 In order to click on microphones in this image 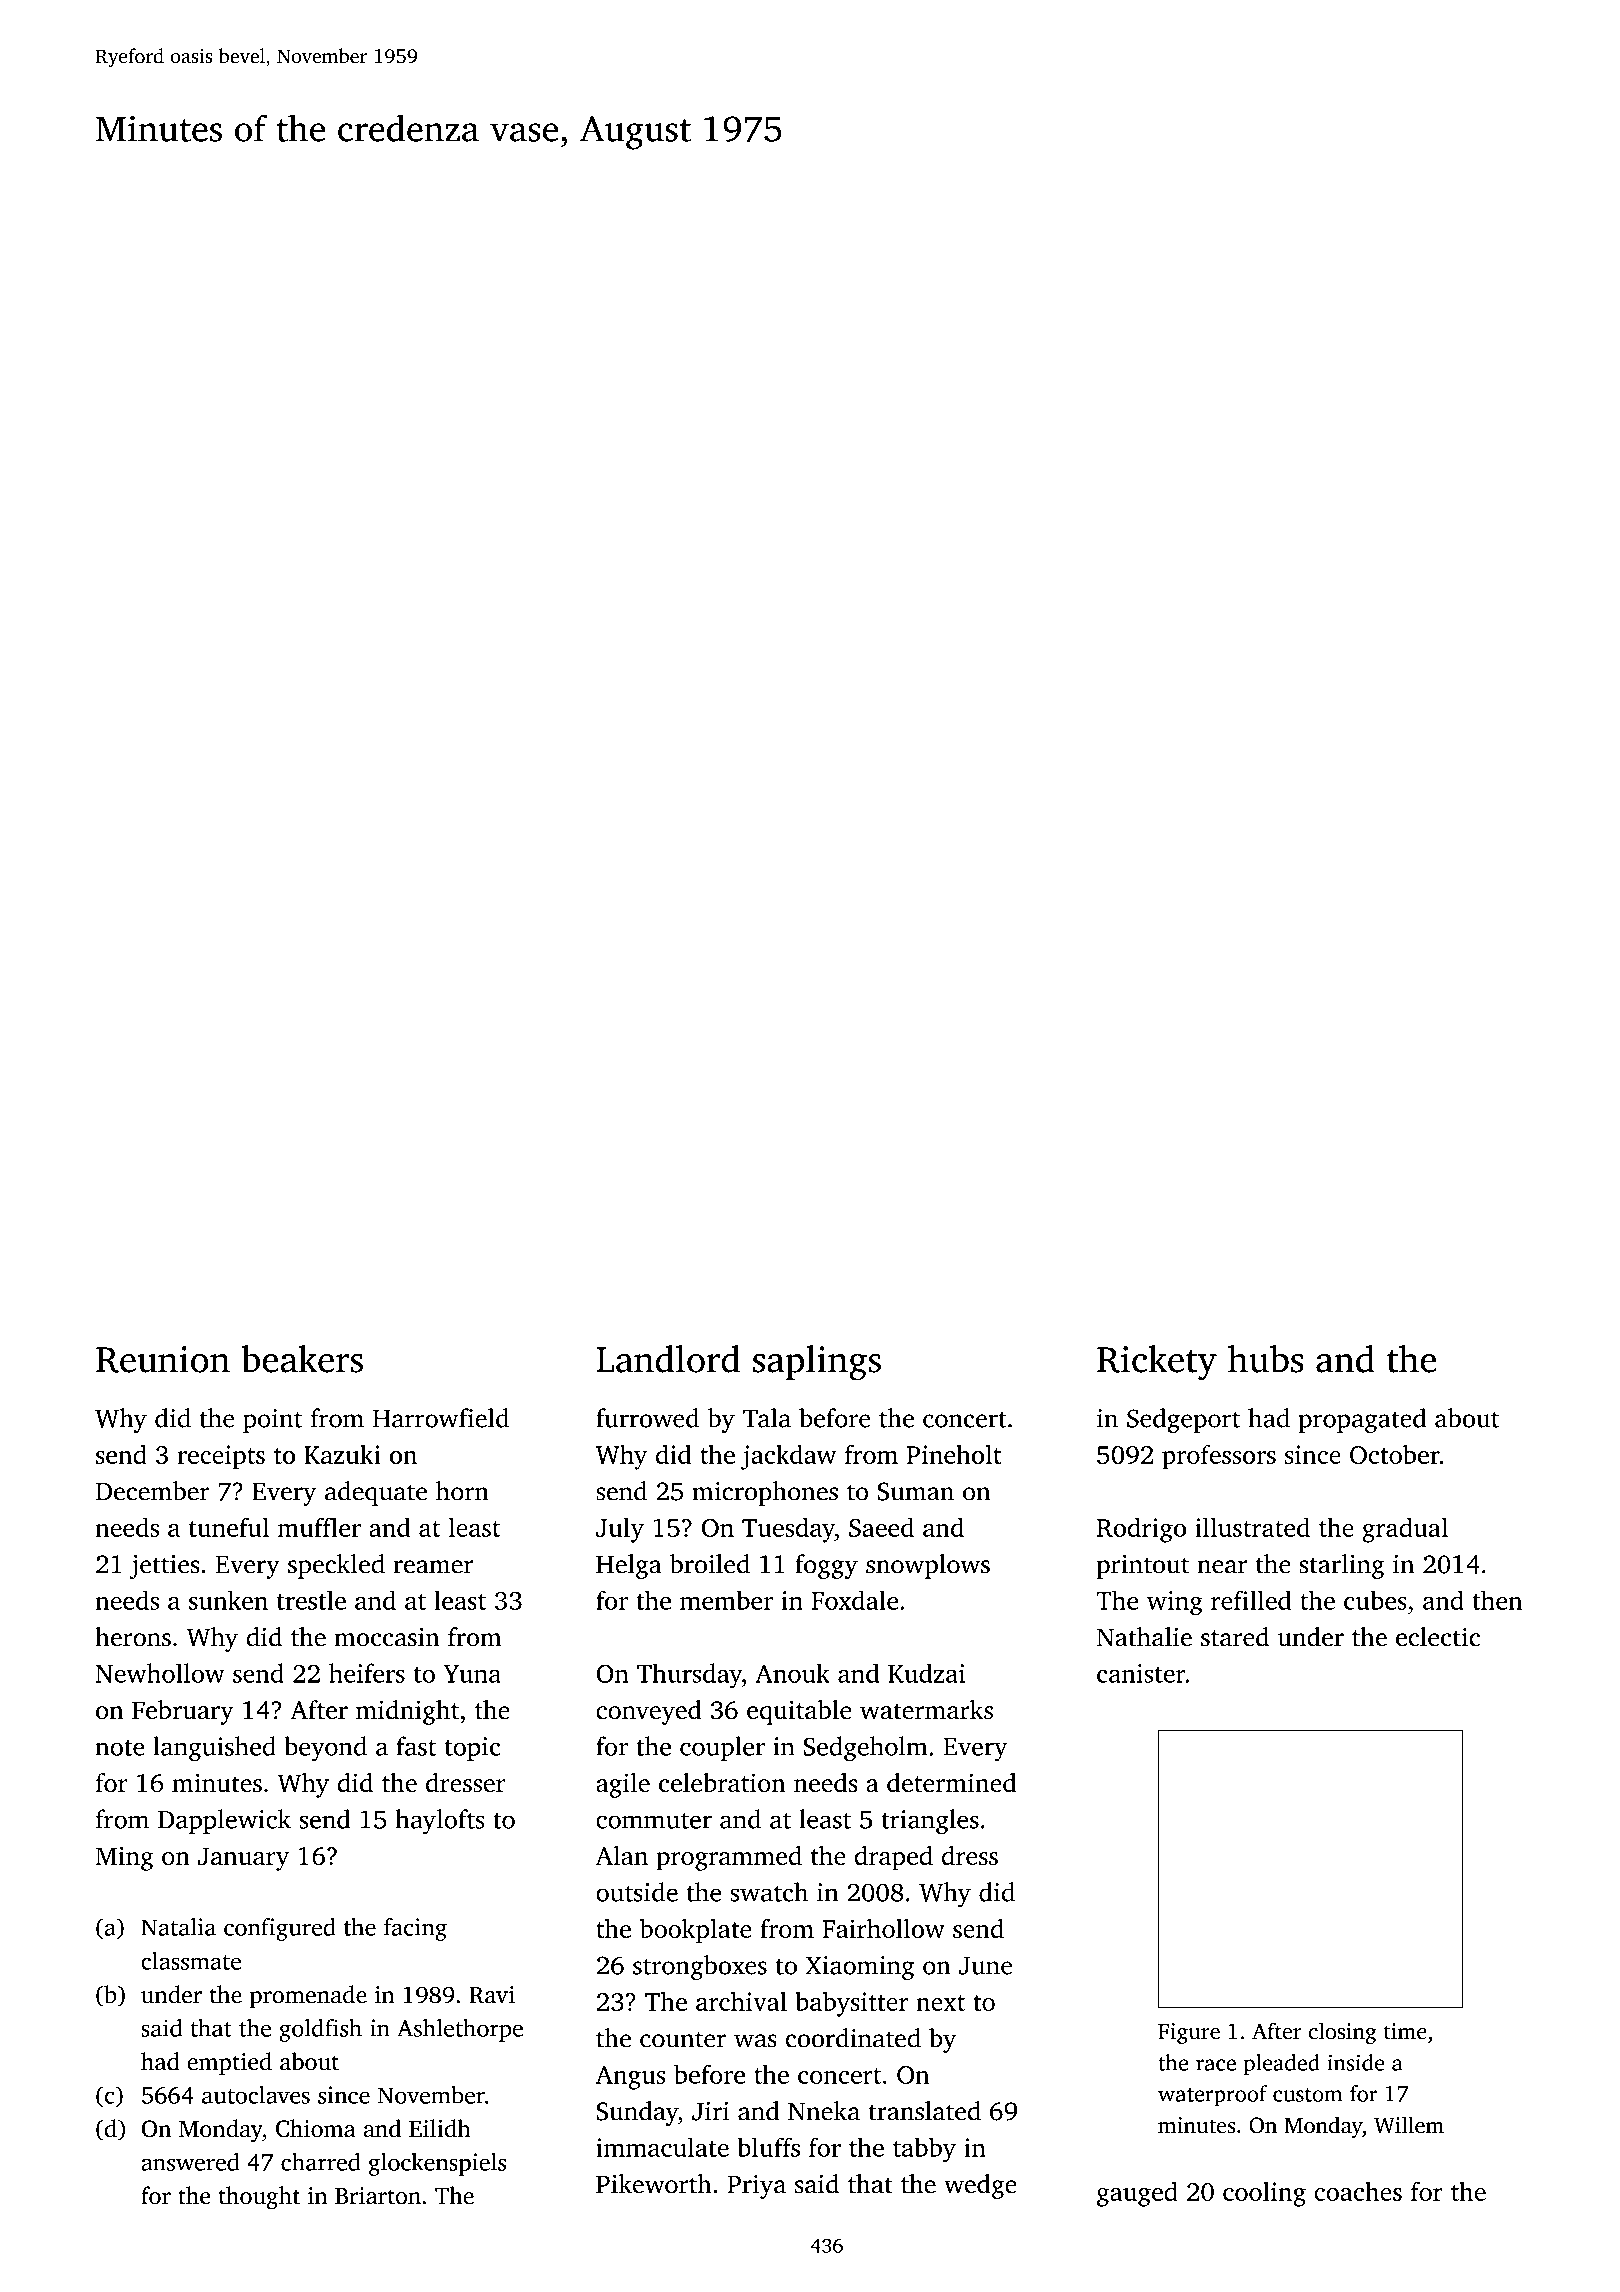, I will do `click(765, 1493)`.
